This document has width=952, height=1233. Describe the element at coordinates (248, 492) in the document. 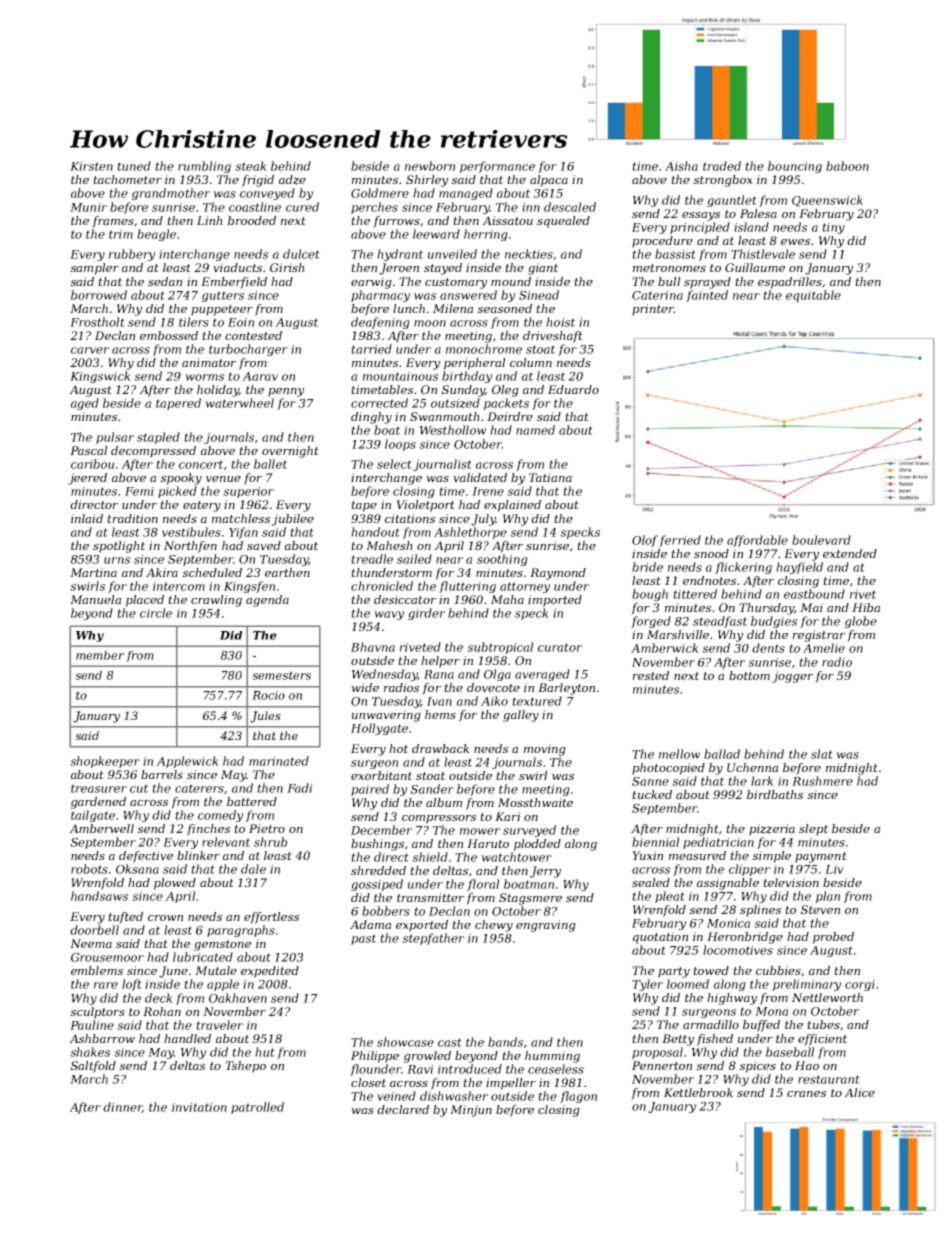

I see `superior` at that location.
